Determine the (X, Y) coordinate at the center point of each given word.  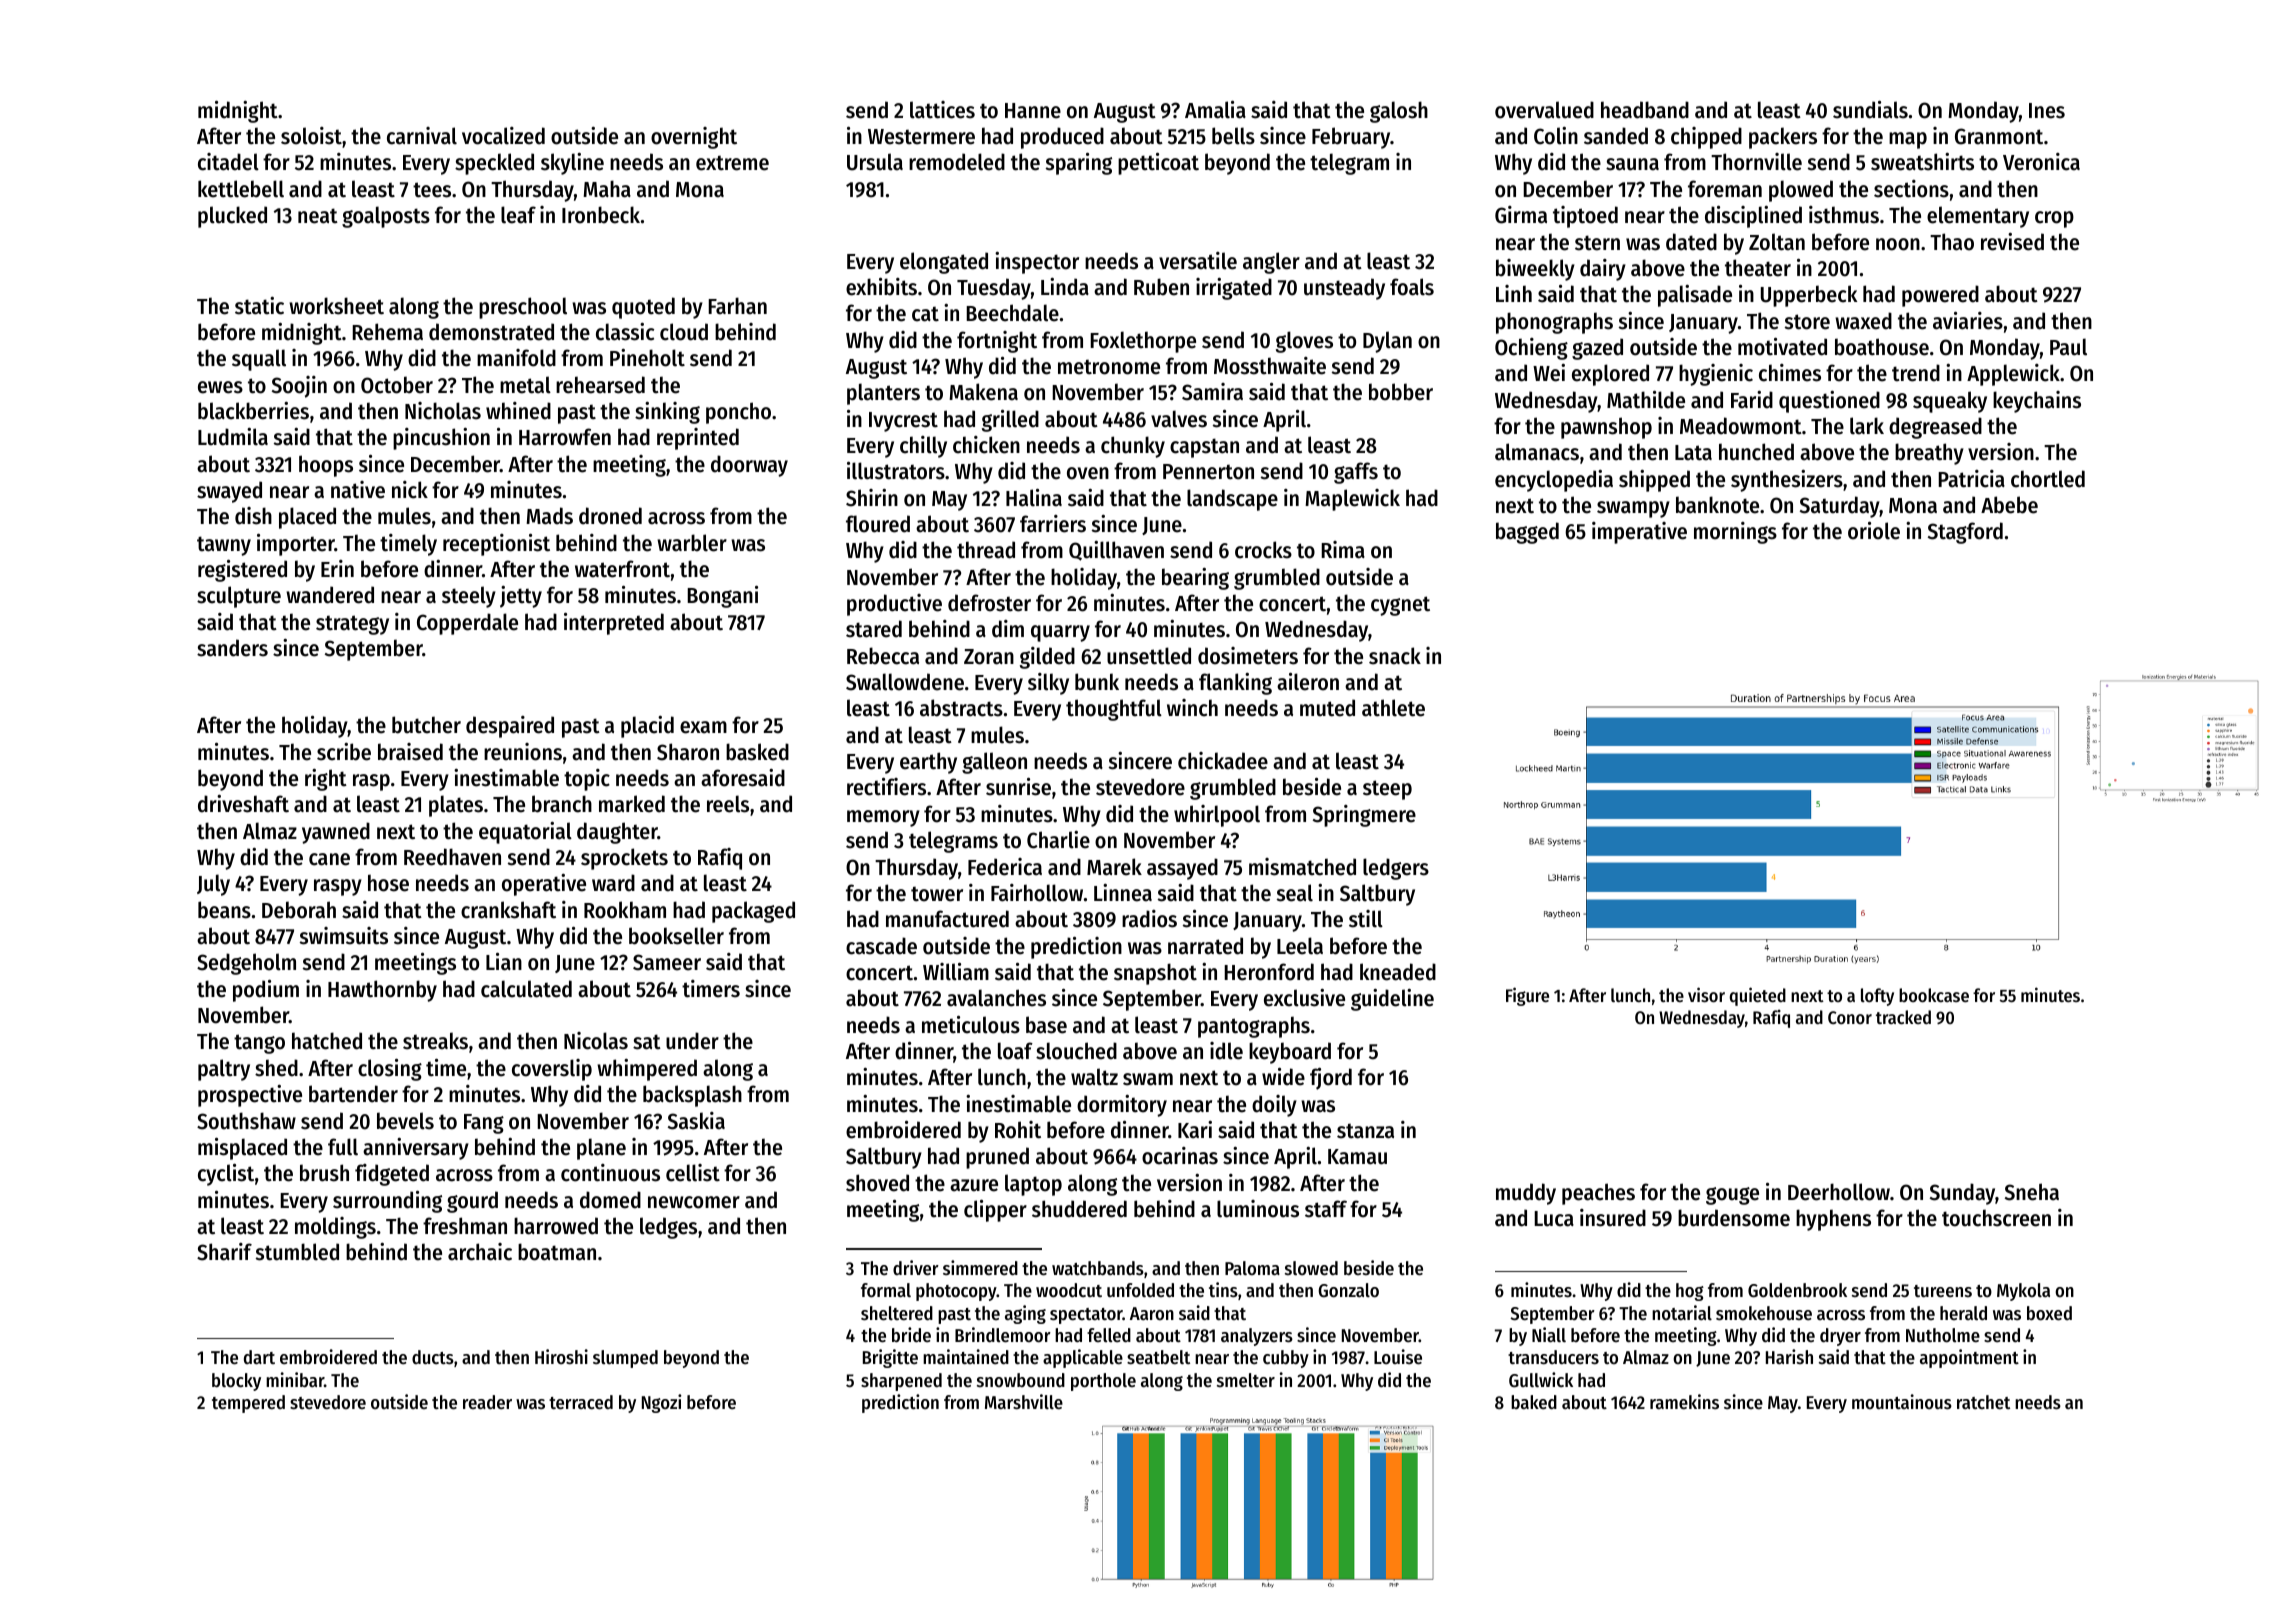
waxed (1863, 321)
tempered (248, 1404)
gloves (1304, 342)
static (259, 306)
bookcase (1934, 995)
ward (613, 883)
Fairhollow (1037, 893)
